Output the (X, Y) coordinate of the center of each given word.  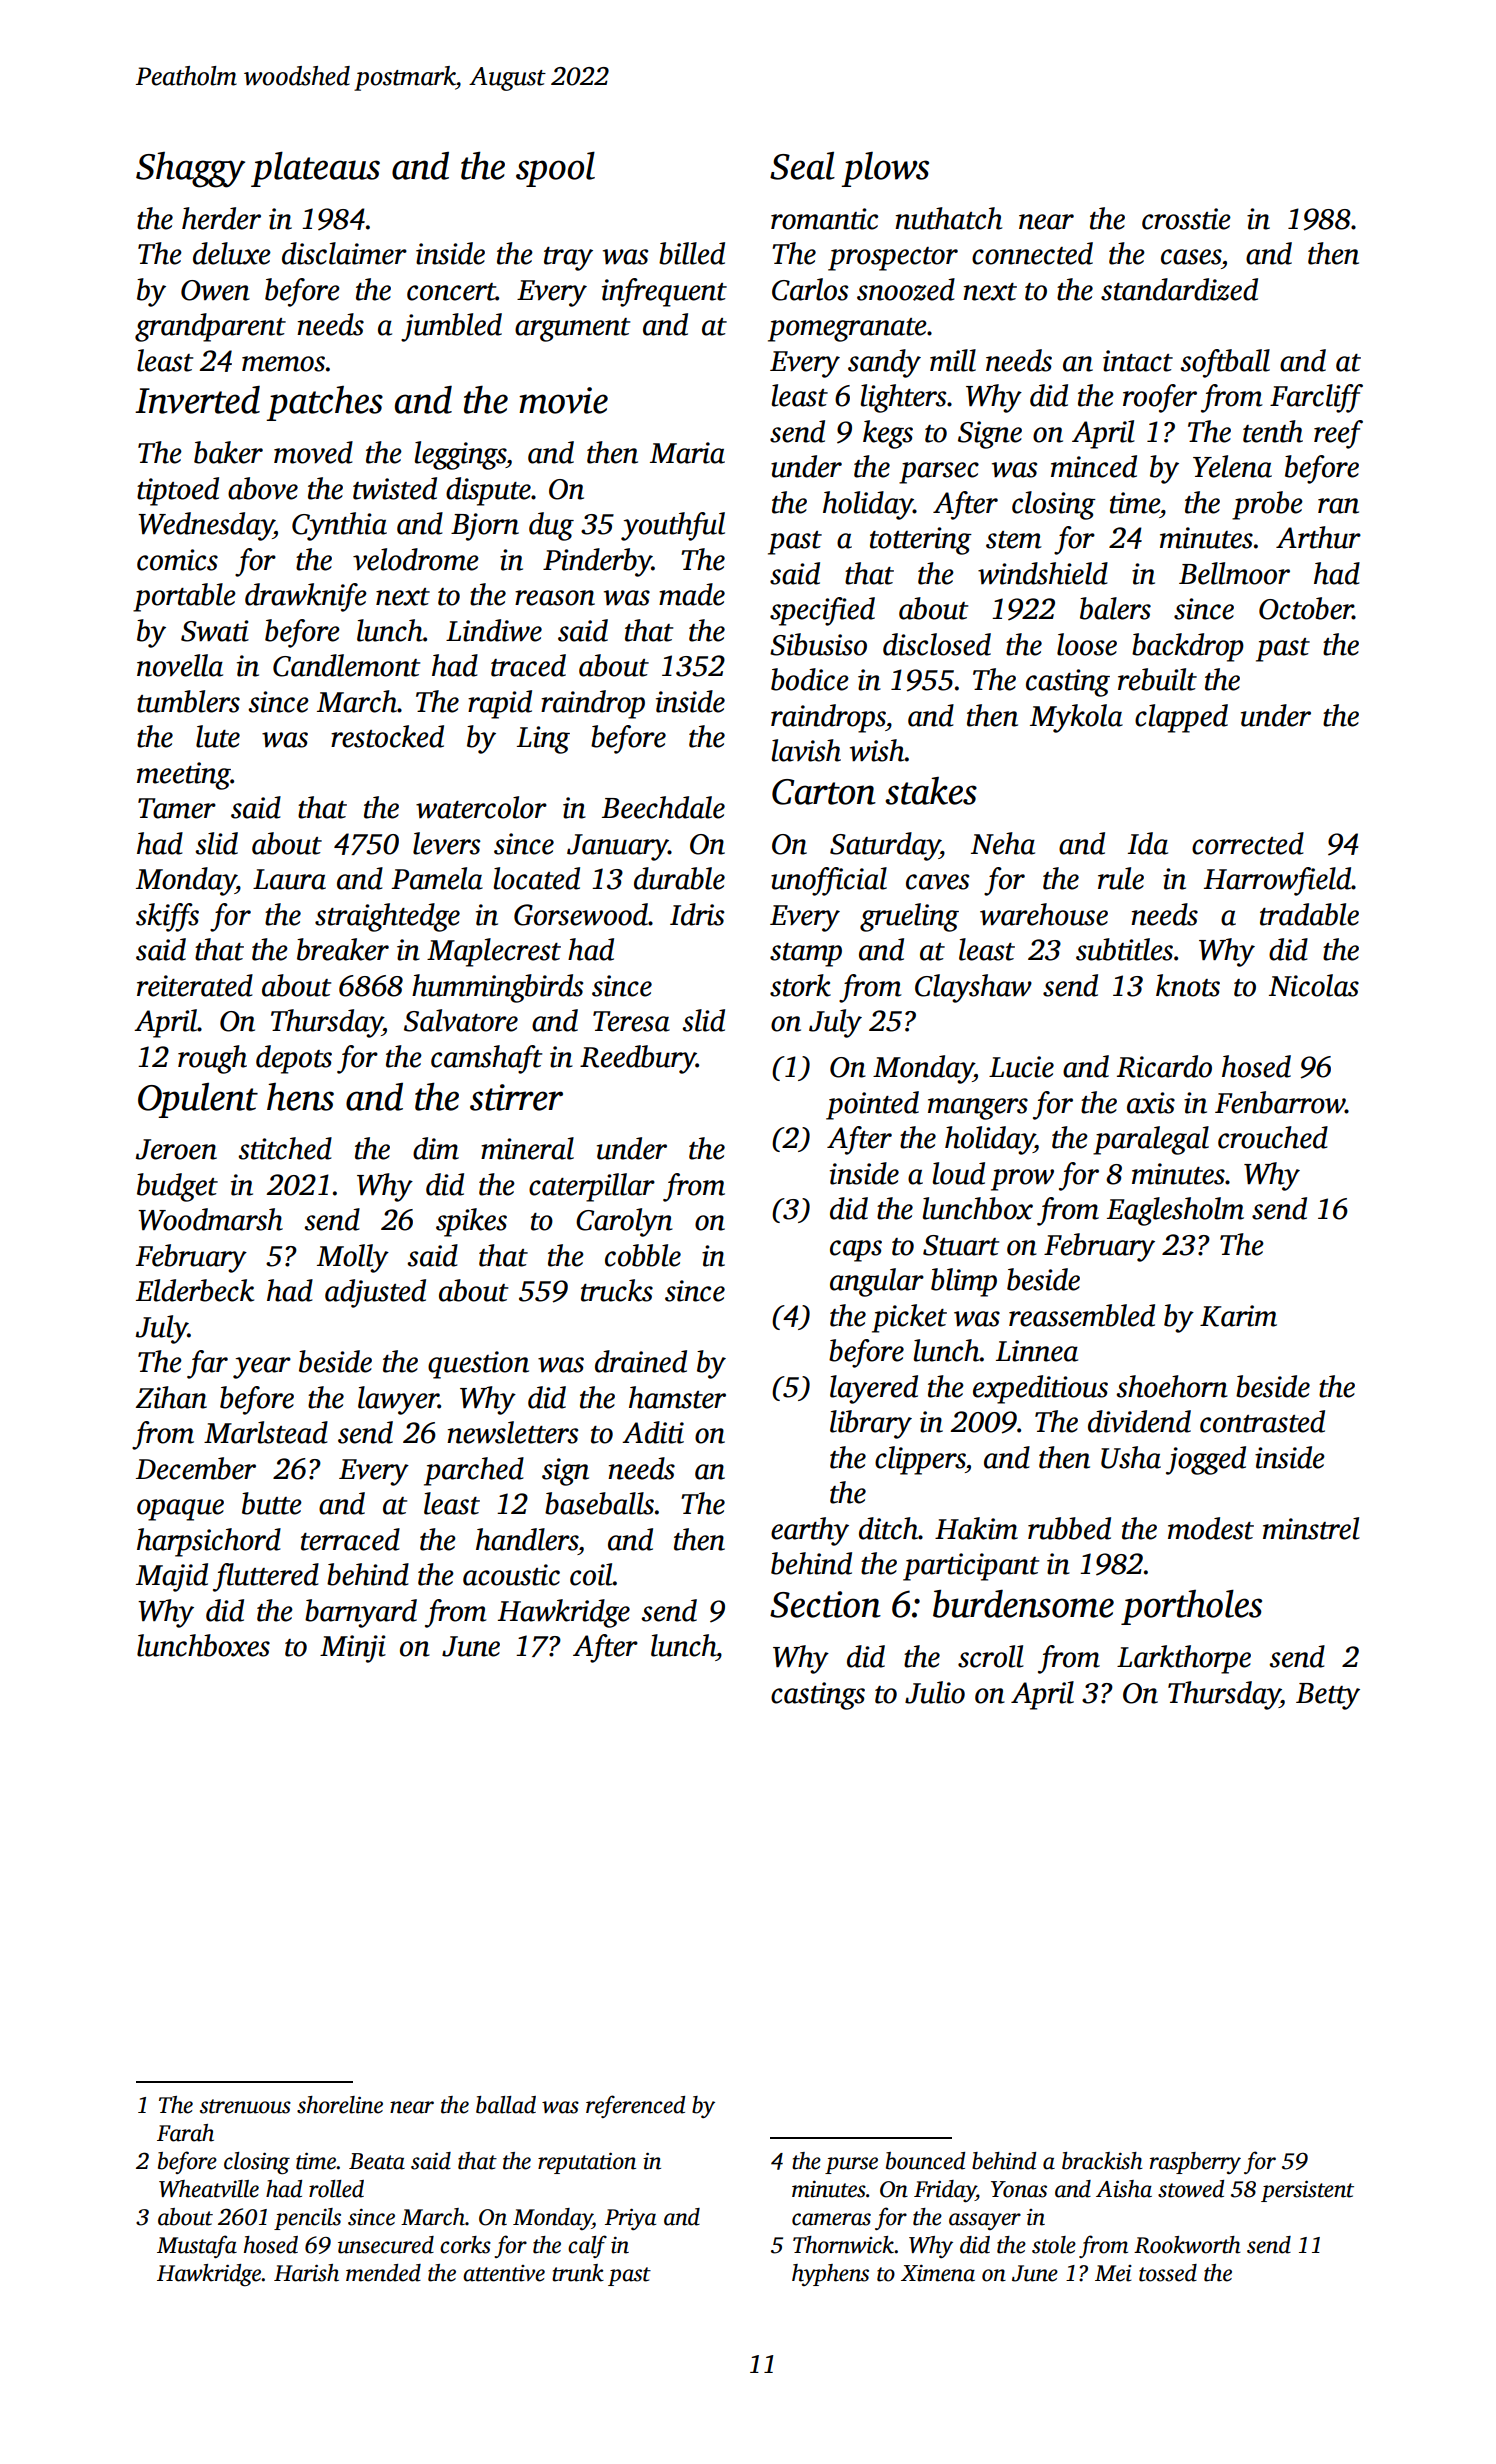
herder (221, 218)
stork (800, 985)
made (692, 594)
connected (1032, 253)
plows (885, 169)
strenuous (245, 2106)
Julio (935, 1692)
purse (851, 2165)
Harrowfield (1278, 881)
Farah (185, 2133)
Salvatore (461, 1020)
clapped (1181, 718)
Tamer (177, 808)
